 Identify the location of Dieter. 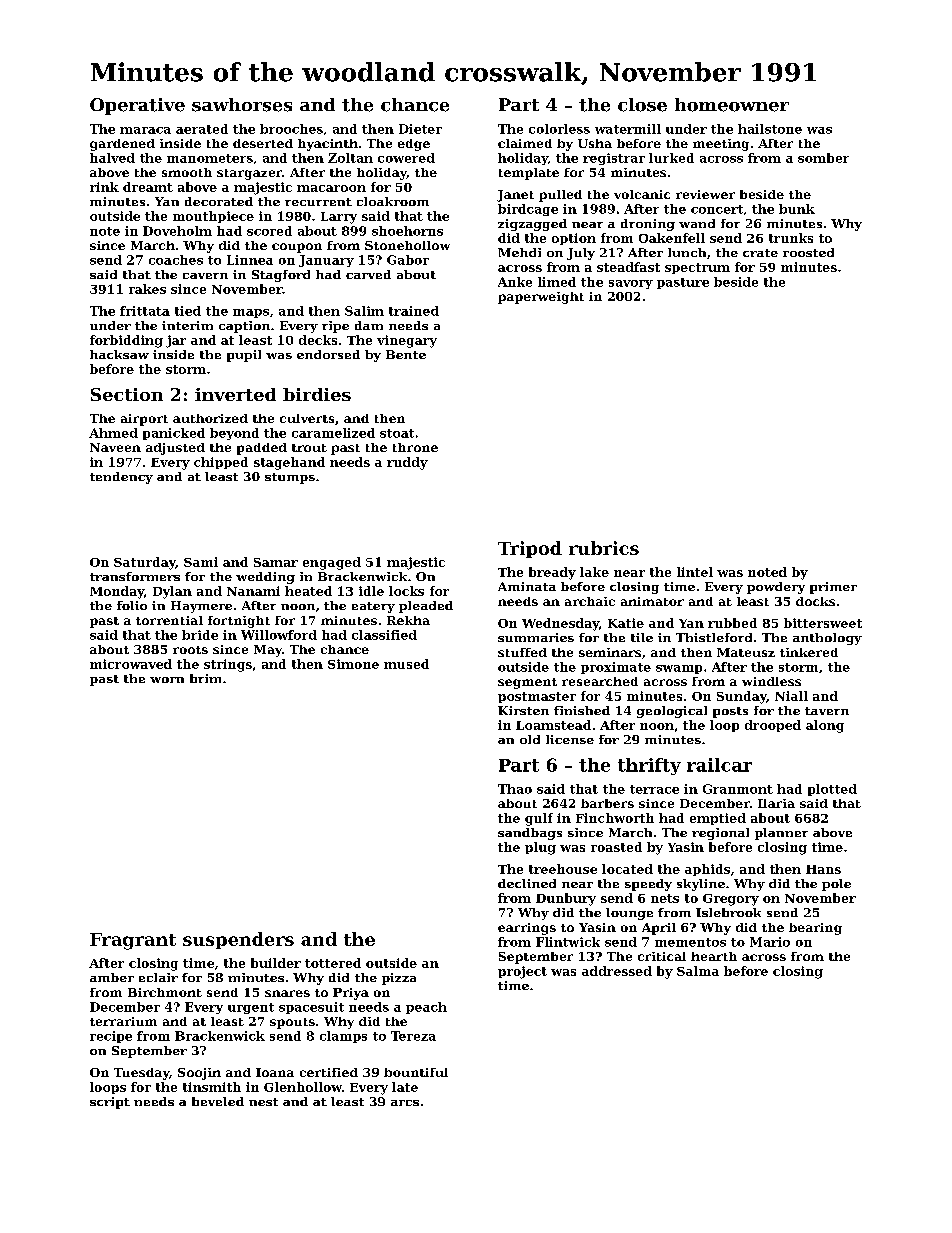
(420, 129).
